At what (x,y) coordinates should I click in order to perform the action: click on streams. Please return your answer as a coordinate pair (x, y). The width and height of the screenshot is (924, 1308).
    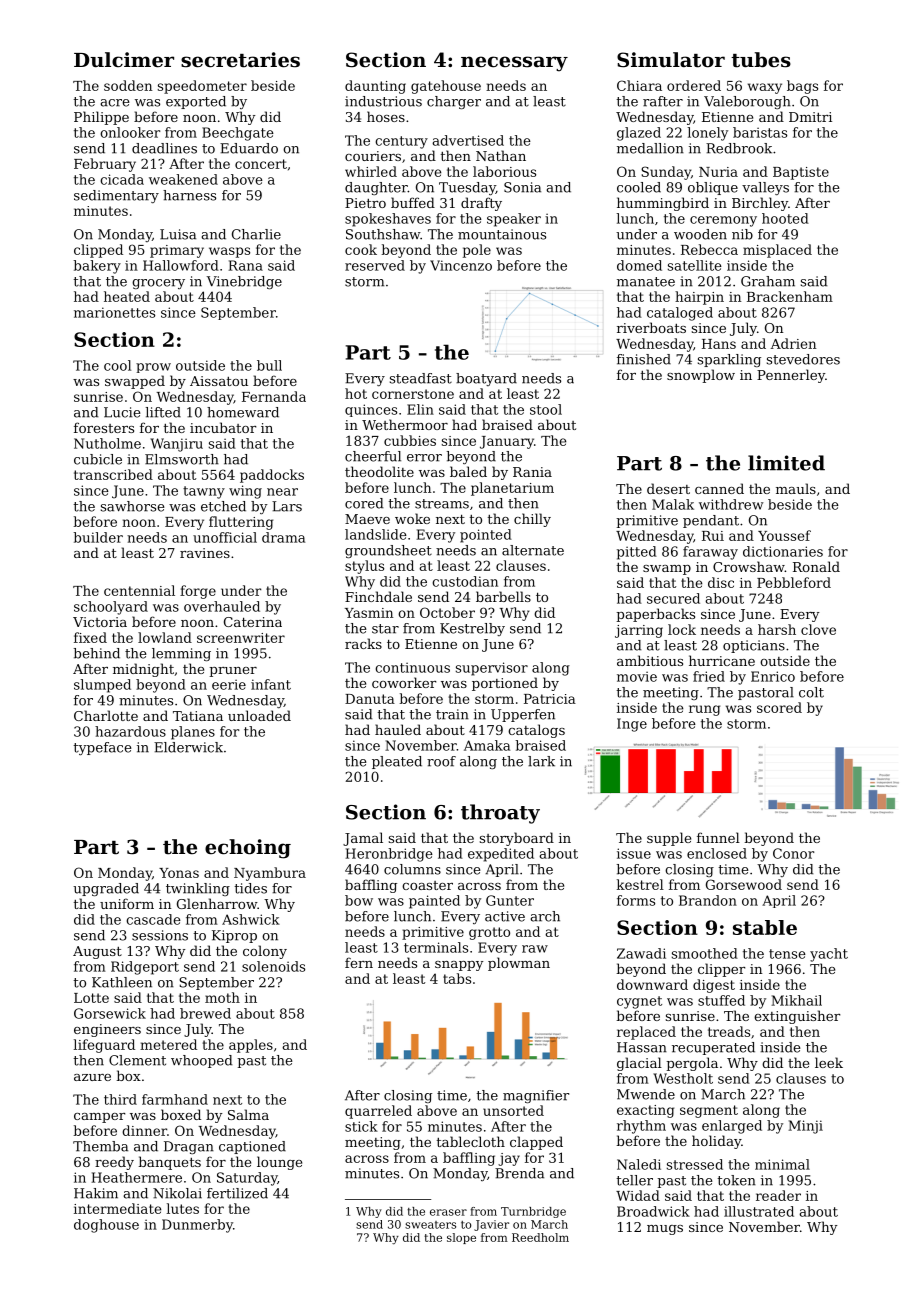
    Looking at the image, I should click on (442, 504).
